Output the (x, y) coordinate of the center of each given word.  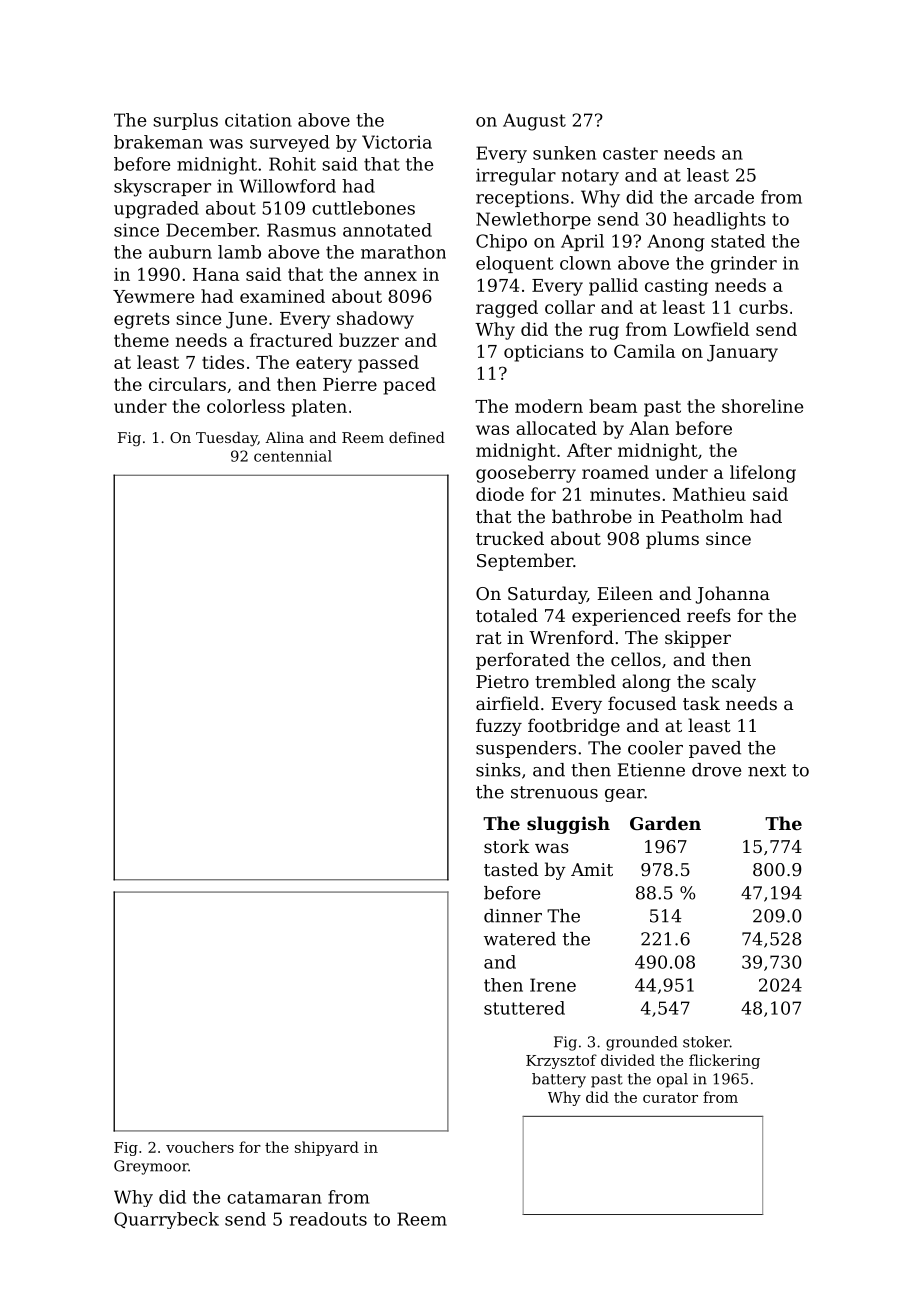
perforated (523, 661)
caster (630, 153)
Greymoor (151, 1167)
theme (141, 340)
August (534, 122)
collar (570, 307)
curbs (763, 307)
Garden (665, 823)
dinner (513, 916)
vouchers (200, 1147)
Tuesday (227, 439)
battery (559, 1080)
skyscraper (162, 188)
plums (672, 540)
